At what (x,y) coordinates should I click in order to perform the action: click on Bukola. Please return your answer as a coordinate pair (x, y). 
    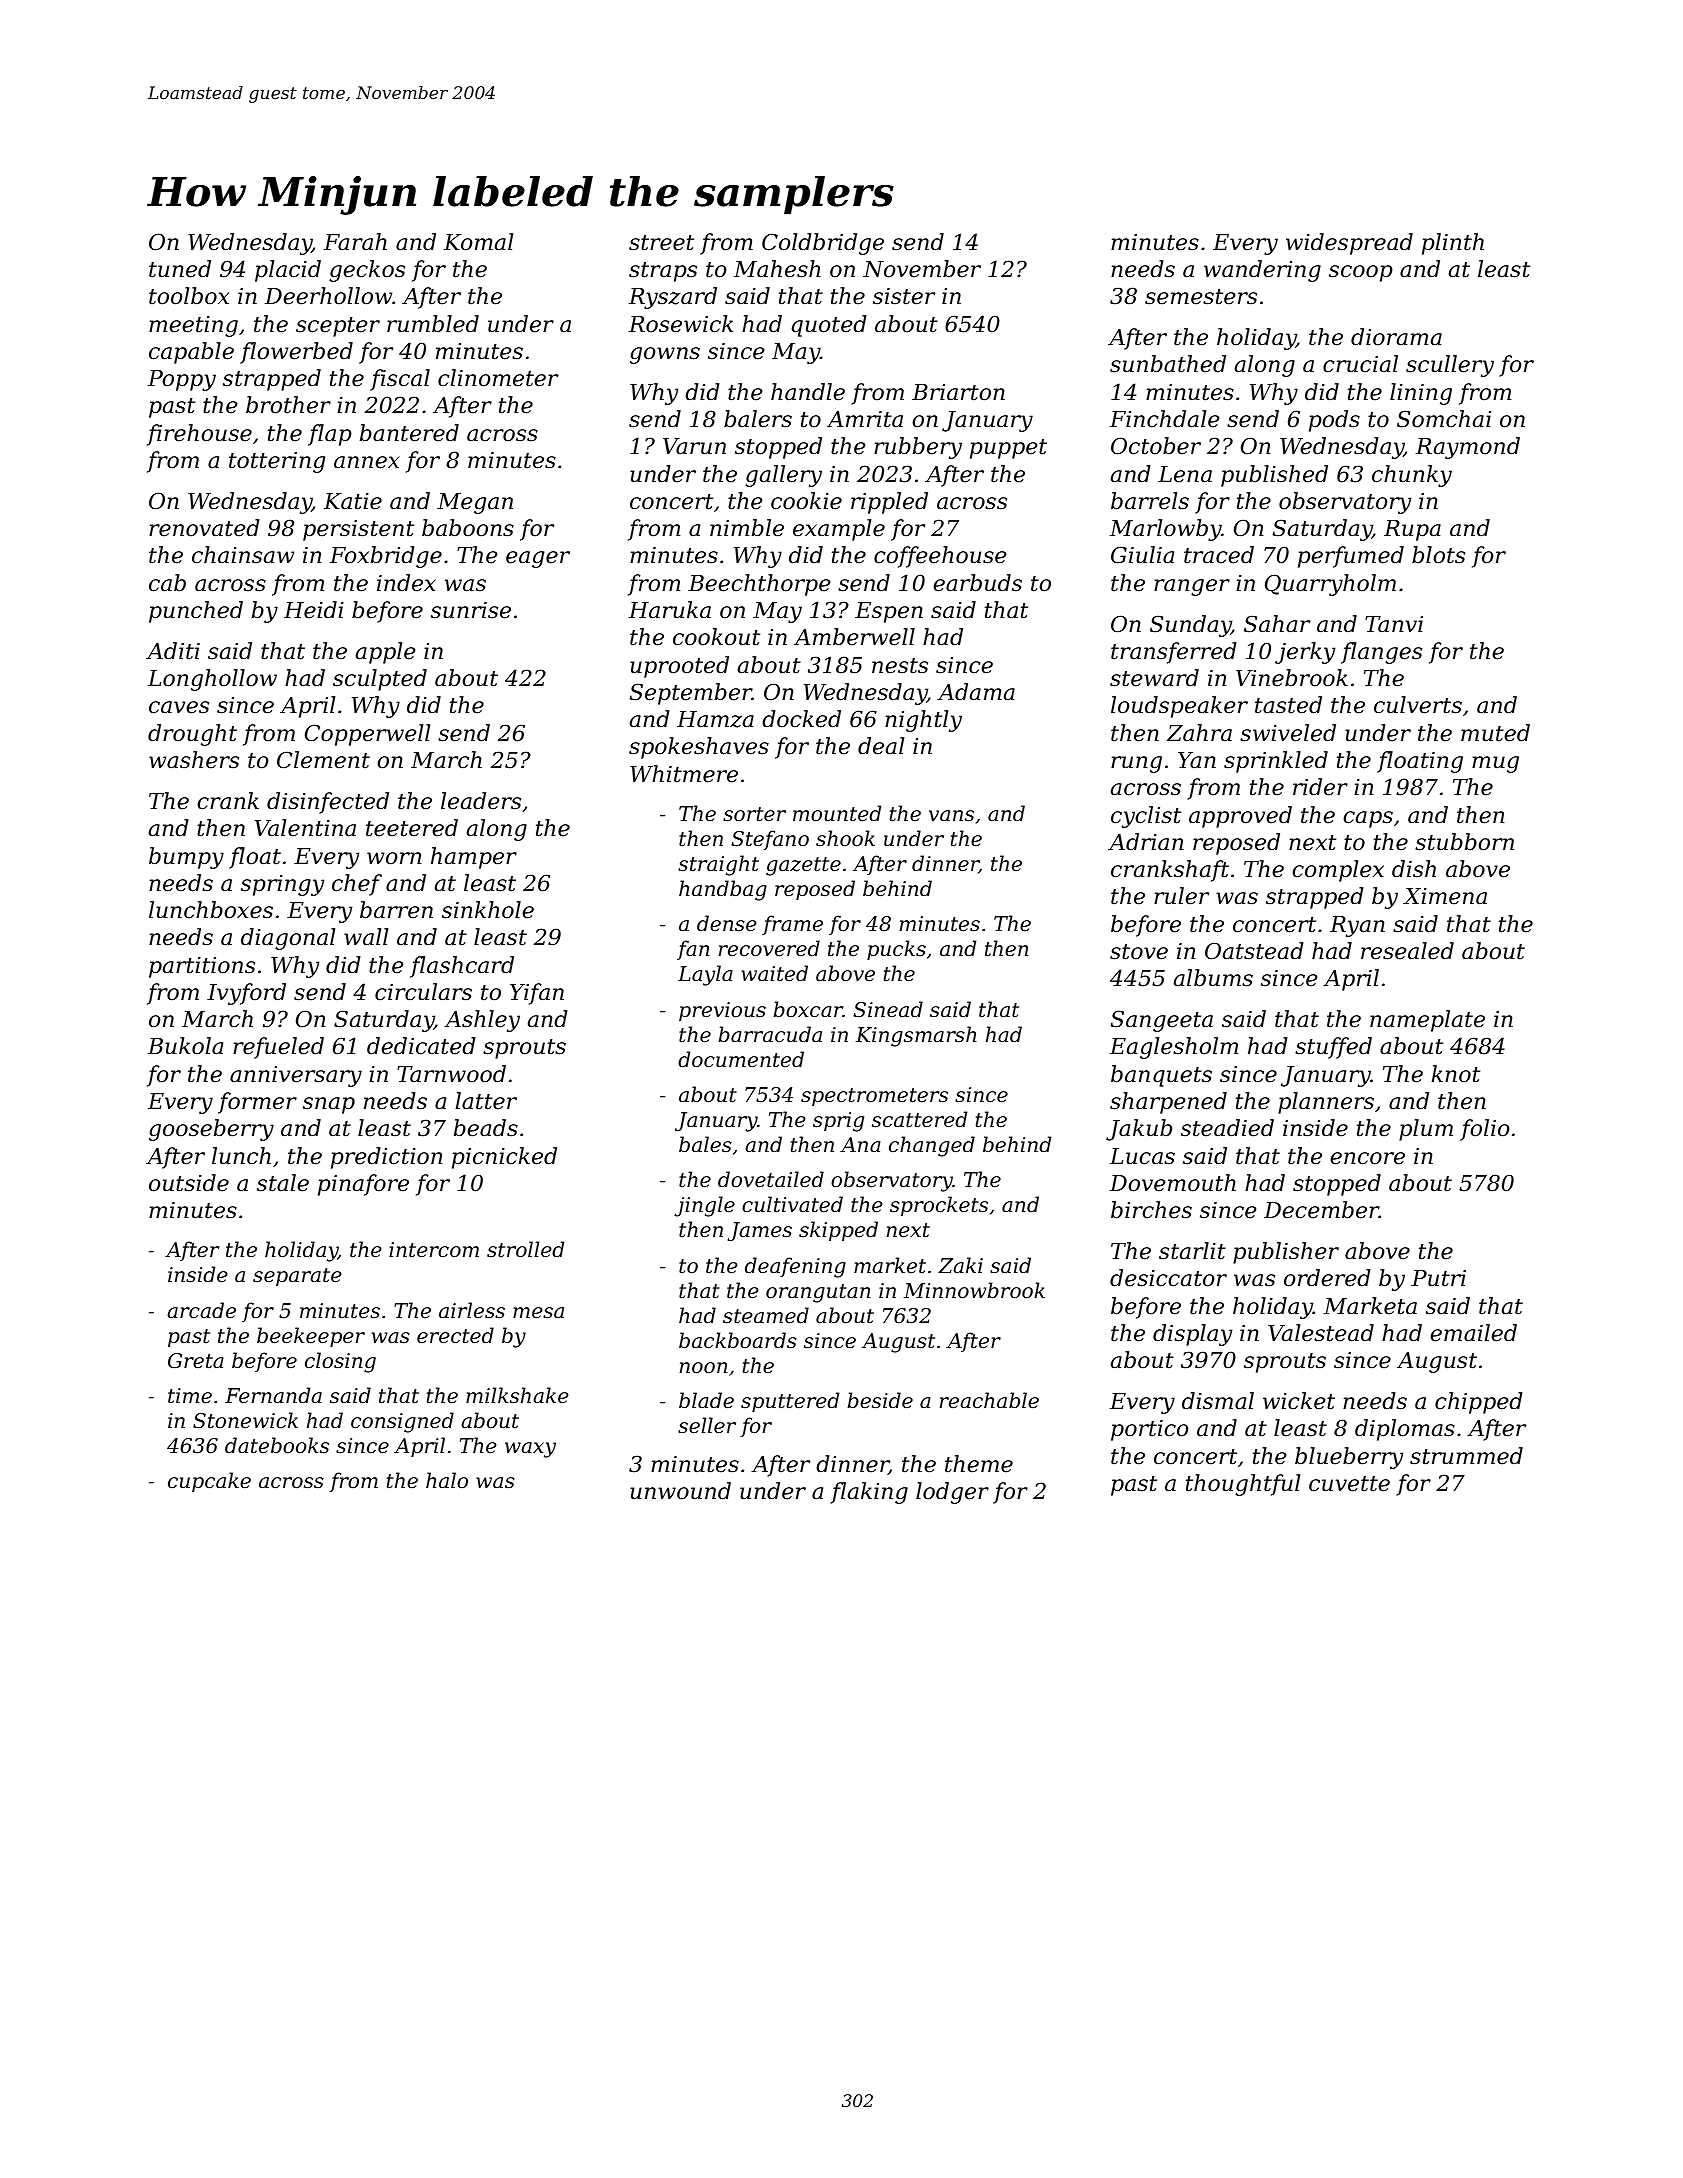
    Looking at the image, I should click on (185, 1046).
